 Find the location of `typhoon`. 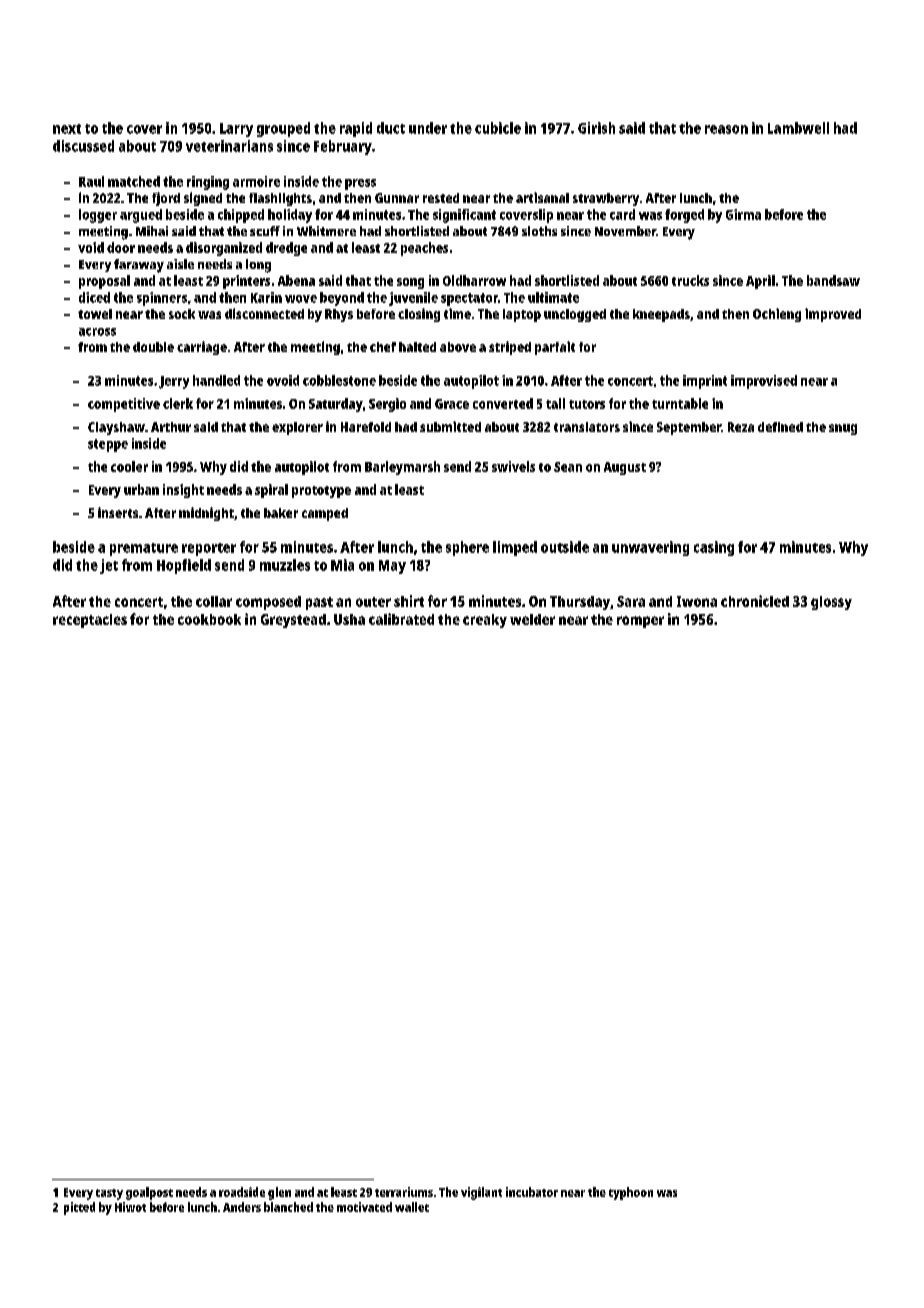

typhoon is located at coordinates (631, 1193).
